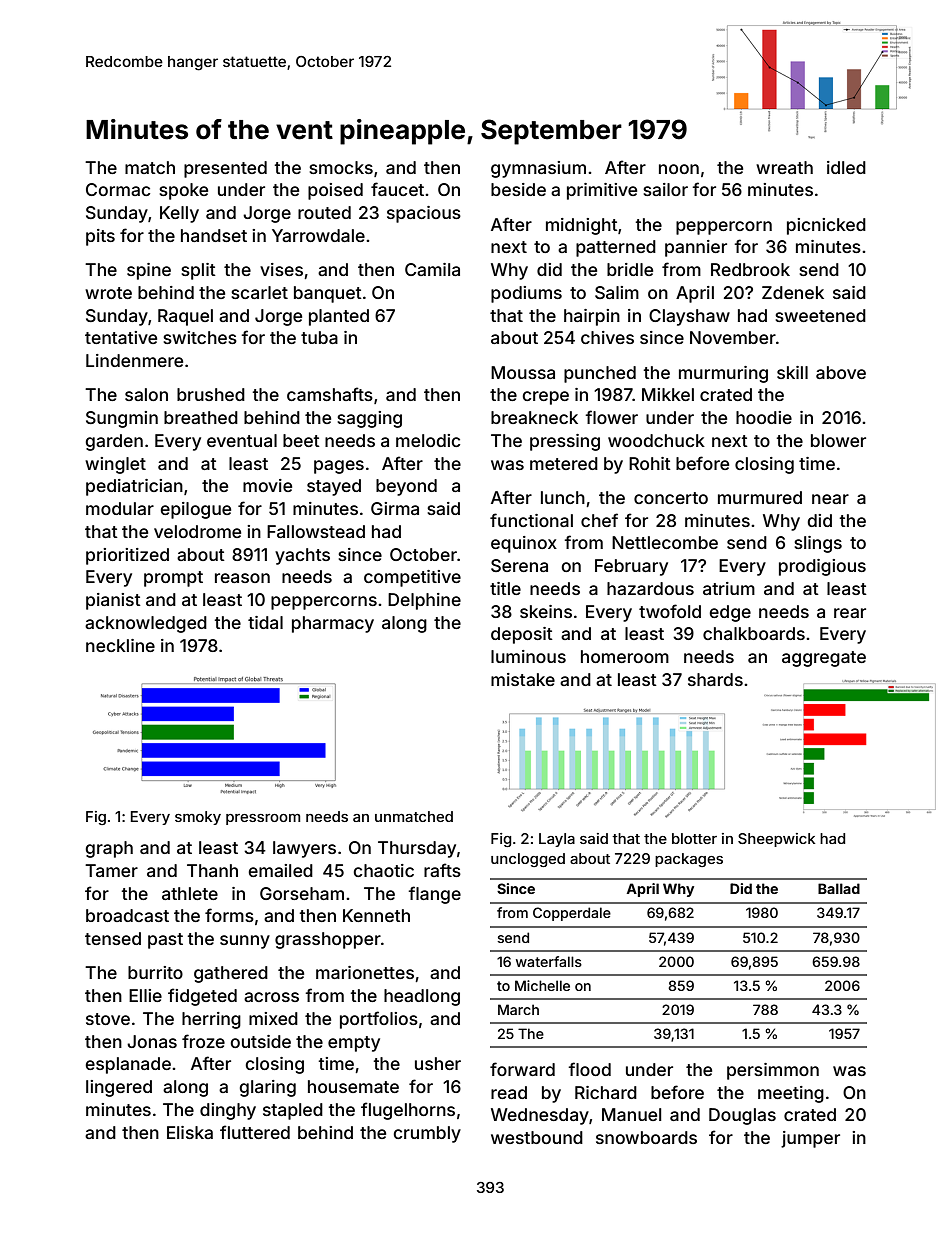  Describe the element at coordinates (531, 520) in the screenshot. I see `functional` at that location.
